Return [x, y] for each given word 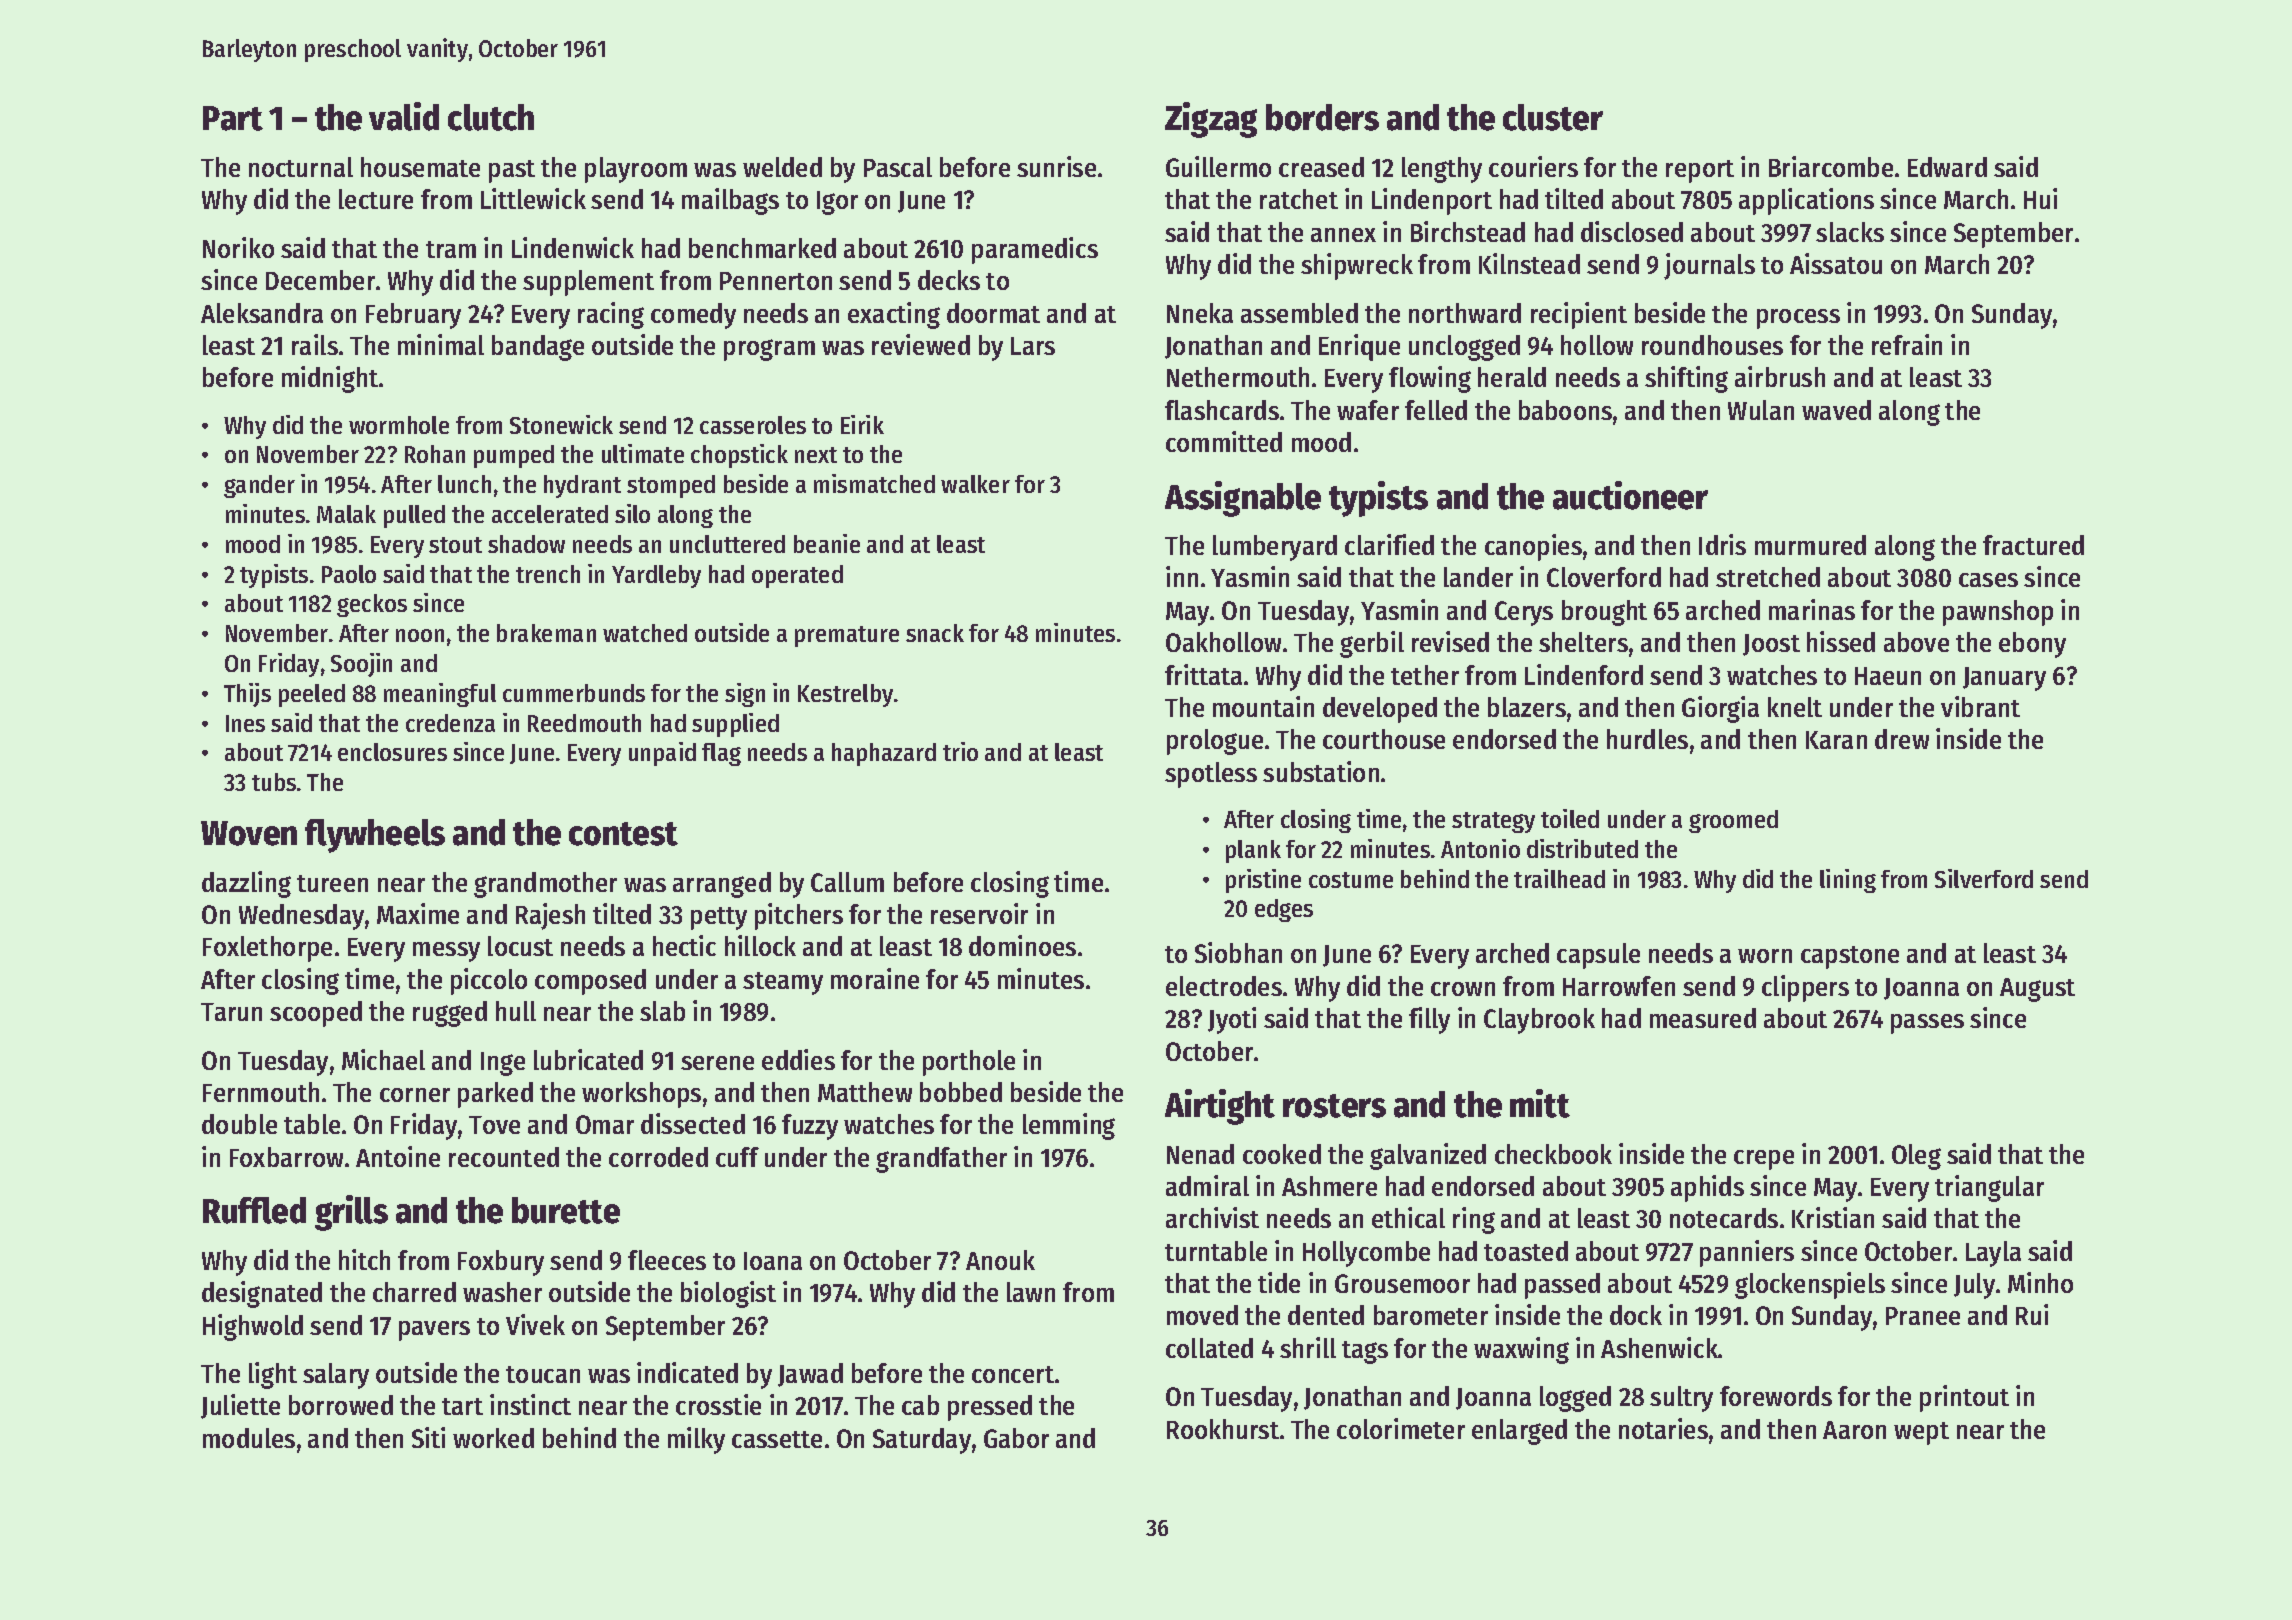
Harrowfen [1619, 986]
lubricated [588, 1059]
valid [404, 116]
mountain [1263, 706]
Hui [2040, 198]
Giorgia [1720, 709]
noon [420, 635]
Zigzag [1211, 120]
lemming [1069, 1126]
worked [493, 1438]
